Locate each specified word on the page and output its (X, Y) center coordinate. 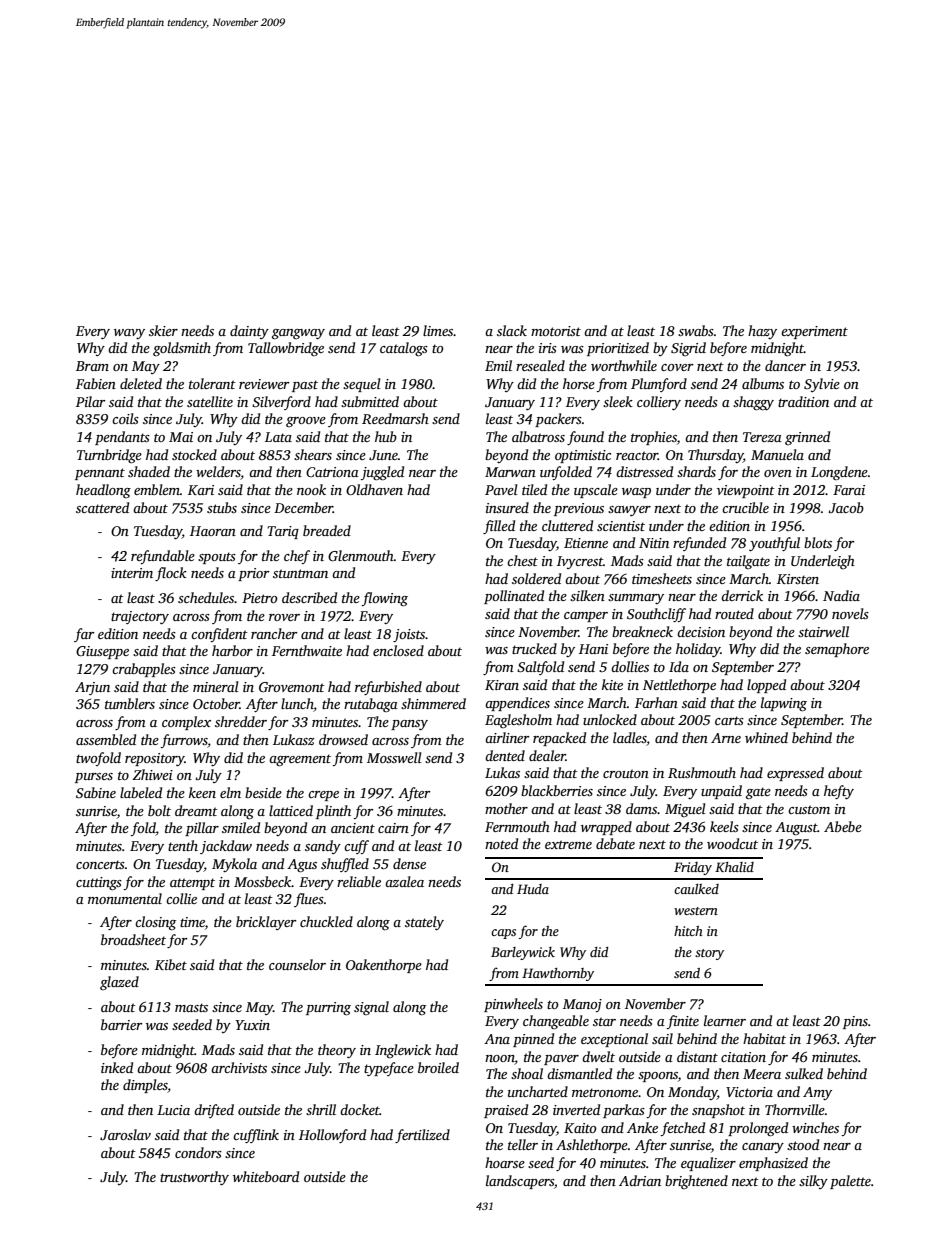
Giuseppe (102, 652)
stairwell (823, 631)
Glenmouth (361, 555)
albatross (538, 436)
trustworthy (194, 1178)
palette (850, 1182)
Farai (849, 490)
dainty (249, 332)
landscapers (520, 1182)
